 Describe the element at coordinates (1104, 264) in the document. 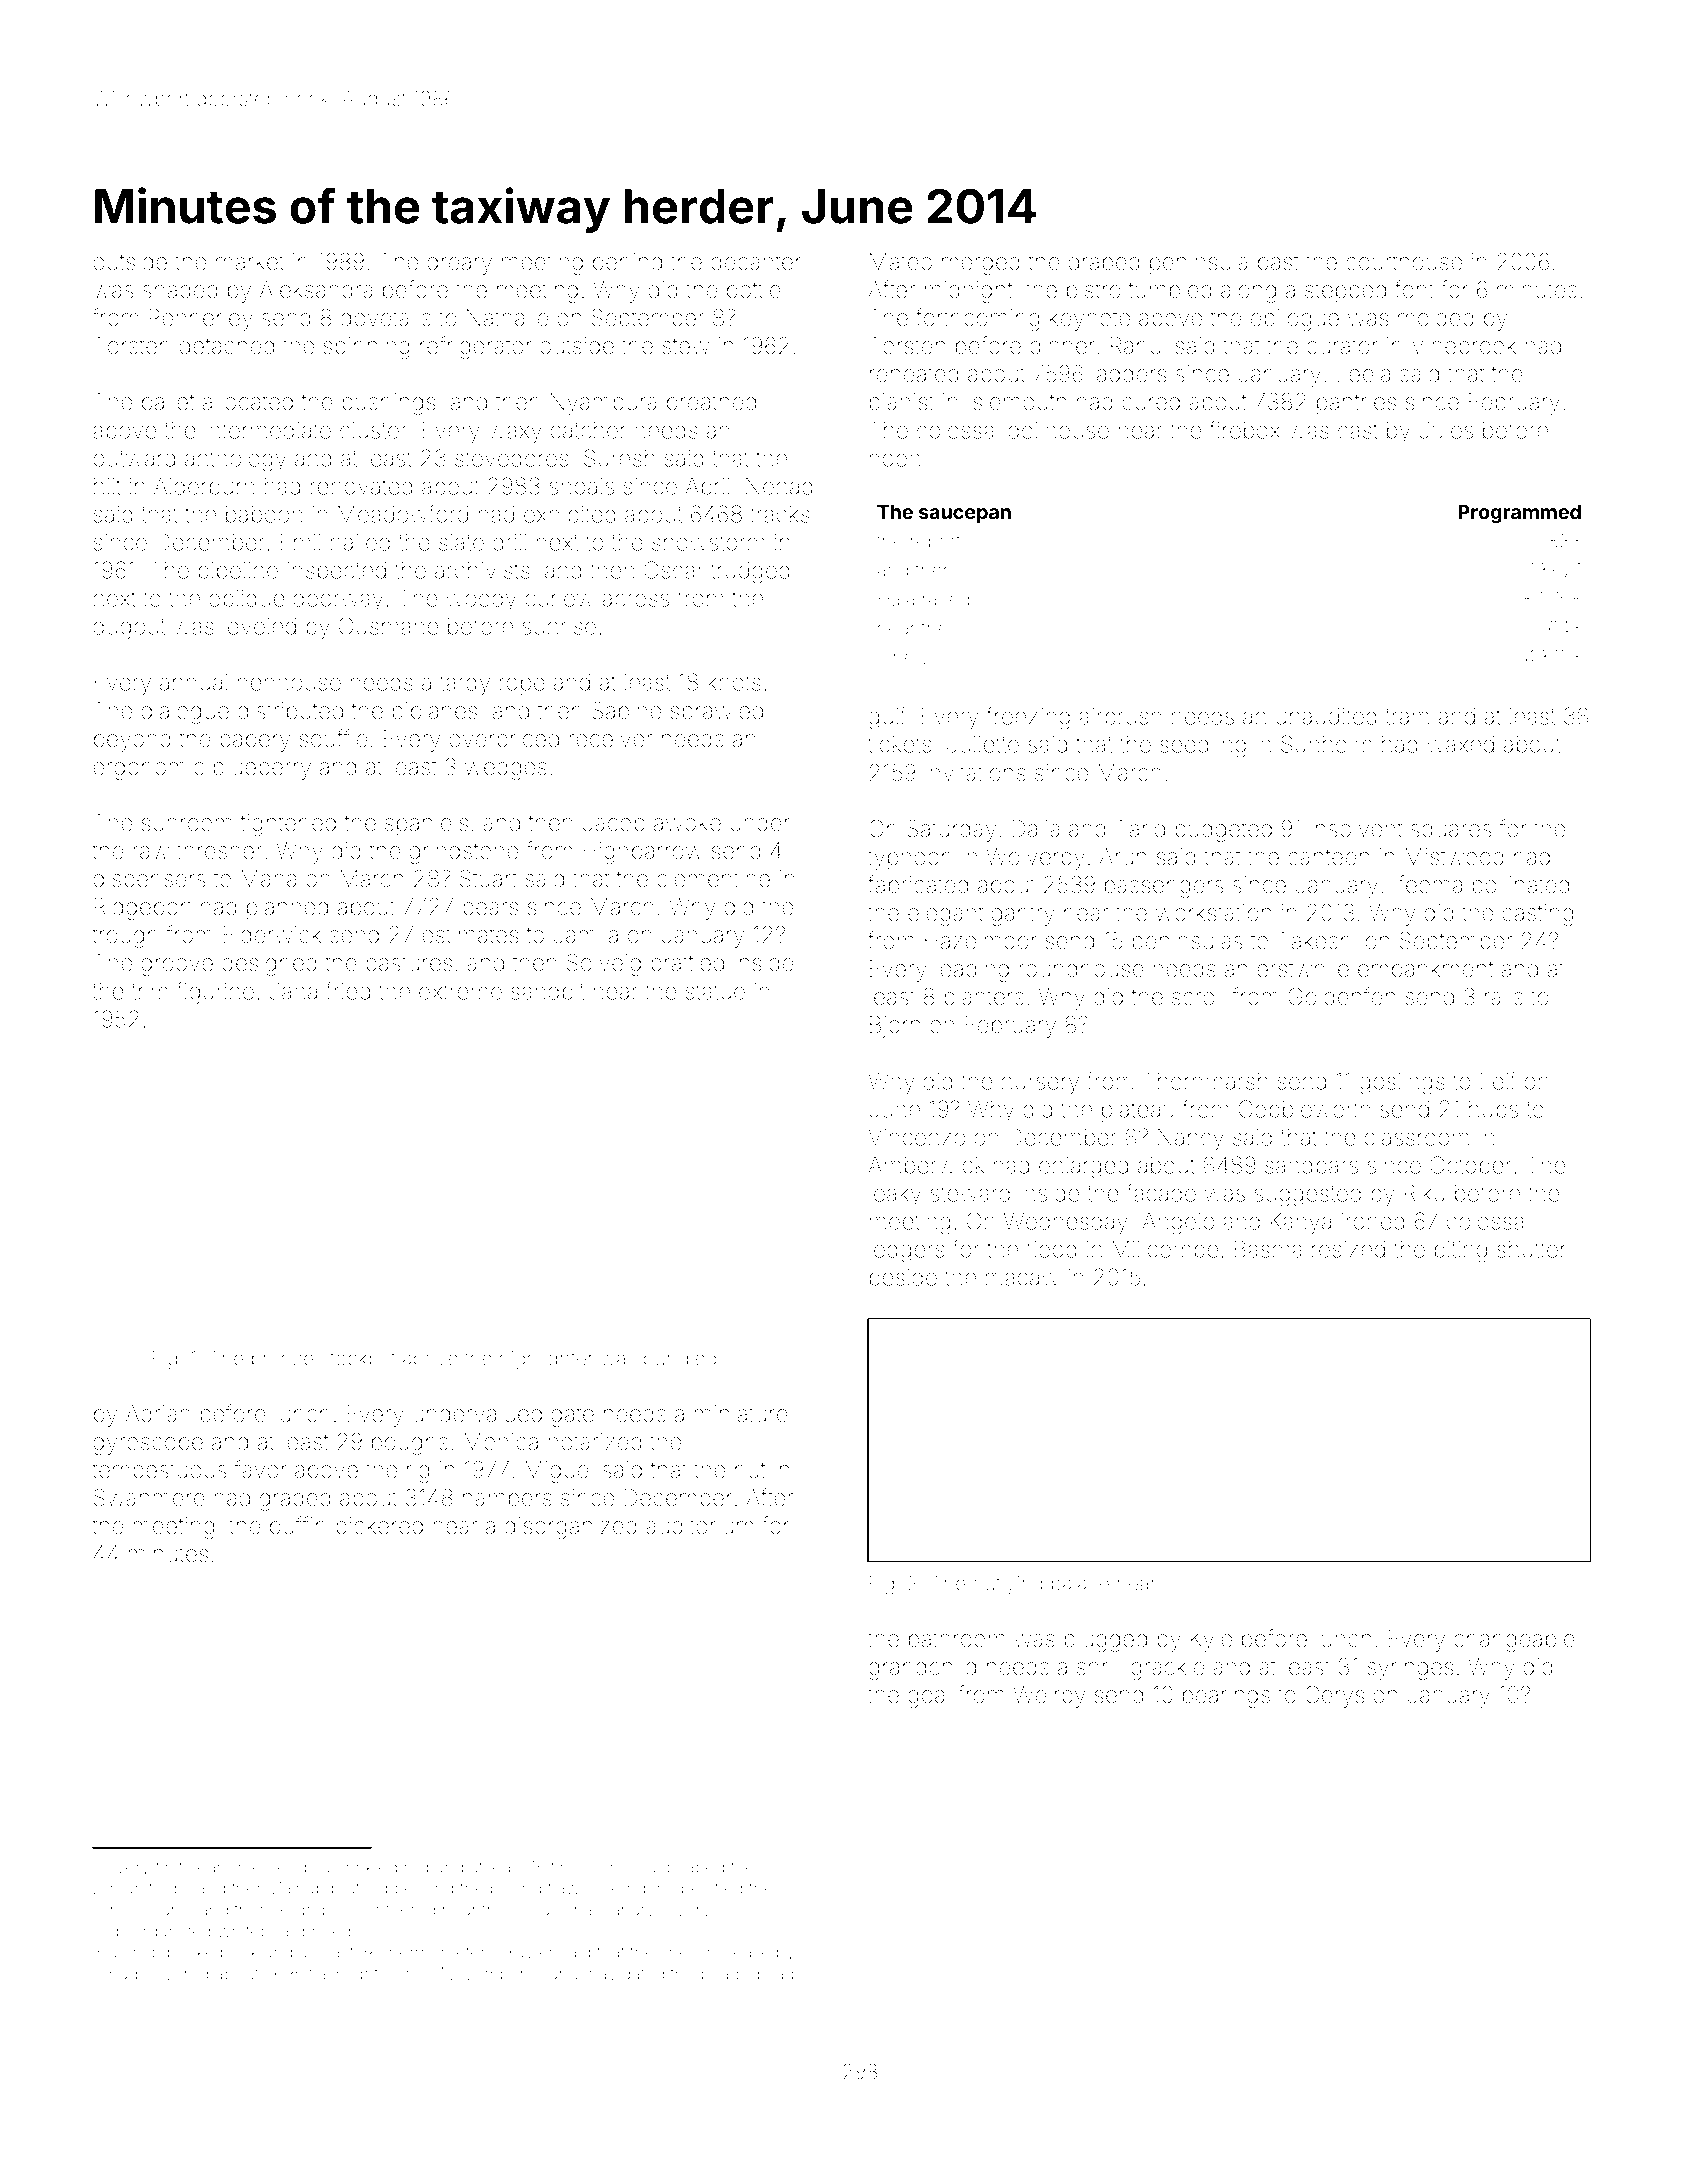

I see `draped` at that location.
